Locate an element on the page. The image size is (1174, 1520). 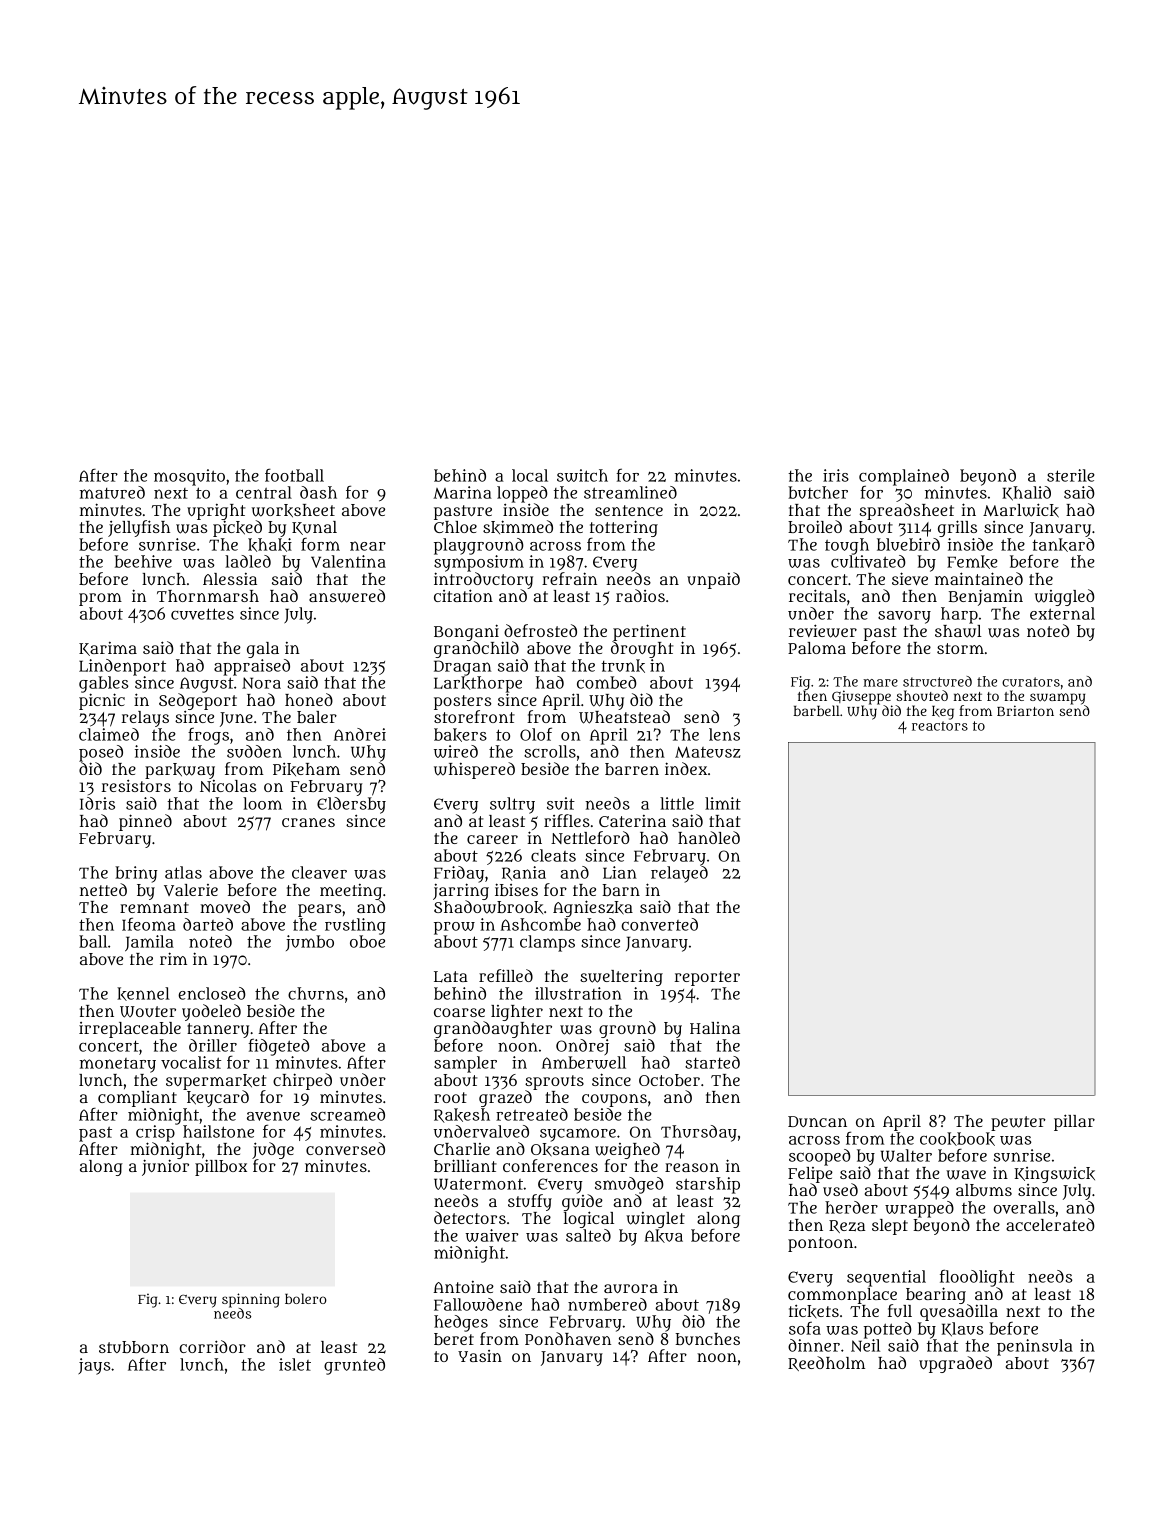
beehive is located at coordinates (143, 561).
